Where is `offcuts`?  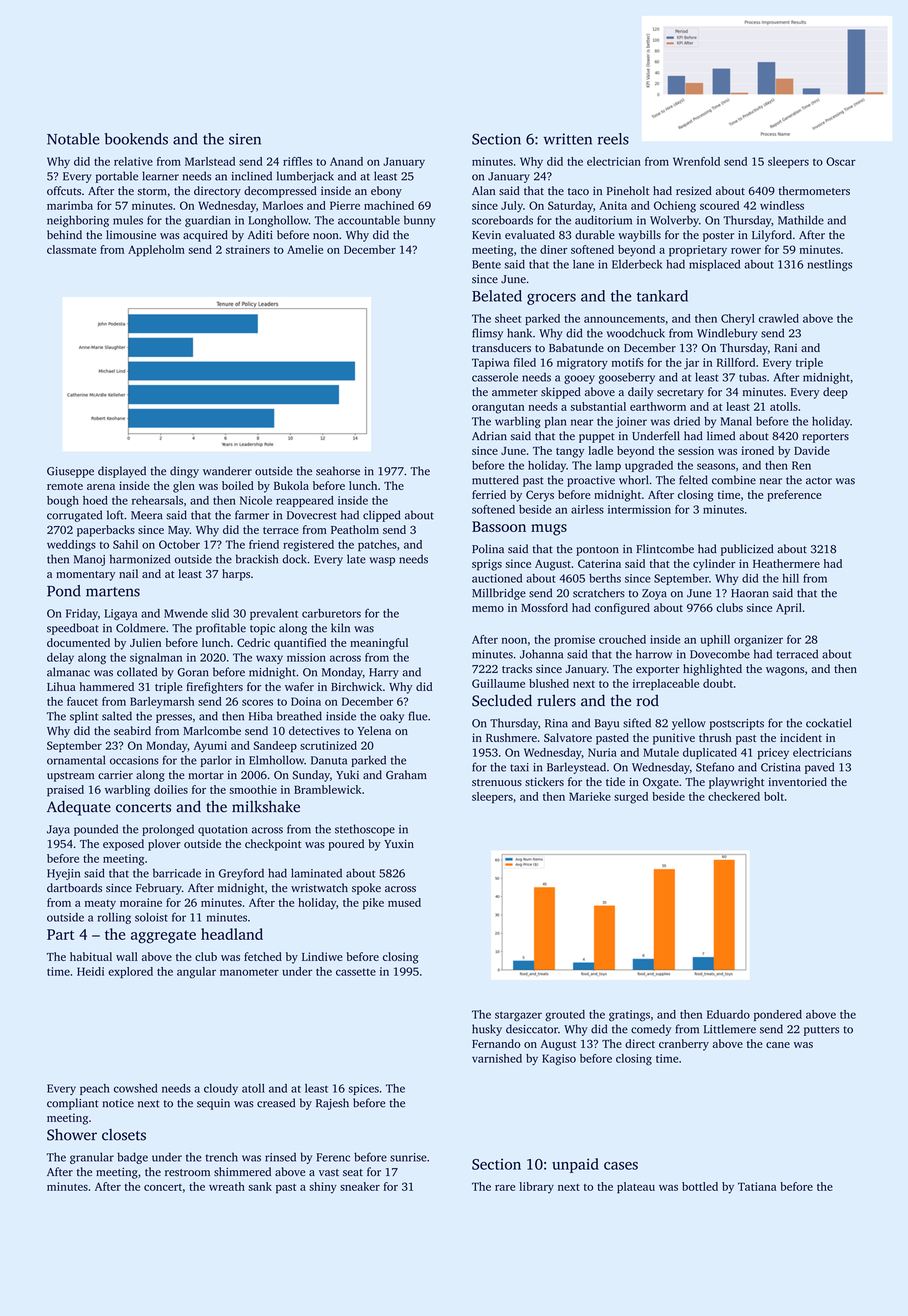
offcuts is located at coordinates (64, 190).
